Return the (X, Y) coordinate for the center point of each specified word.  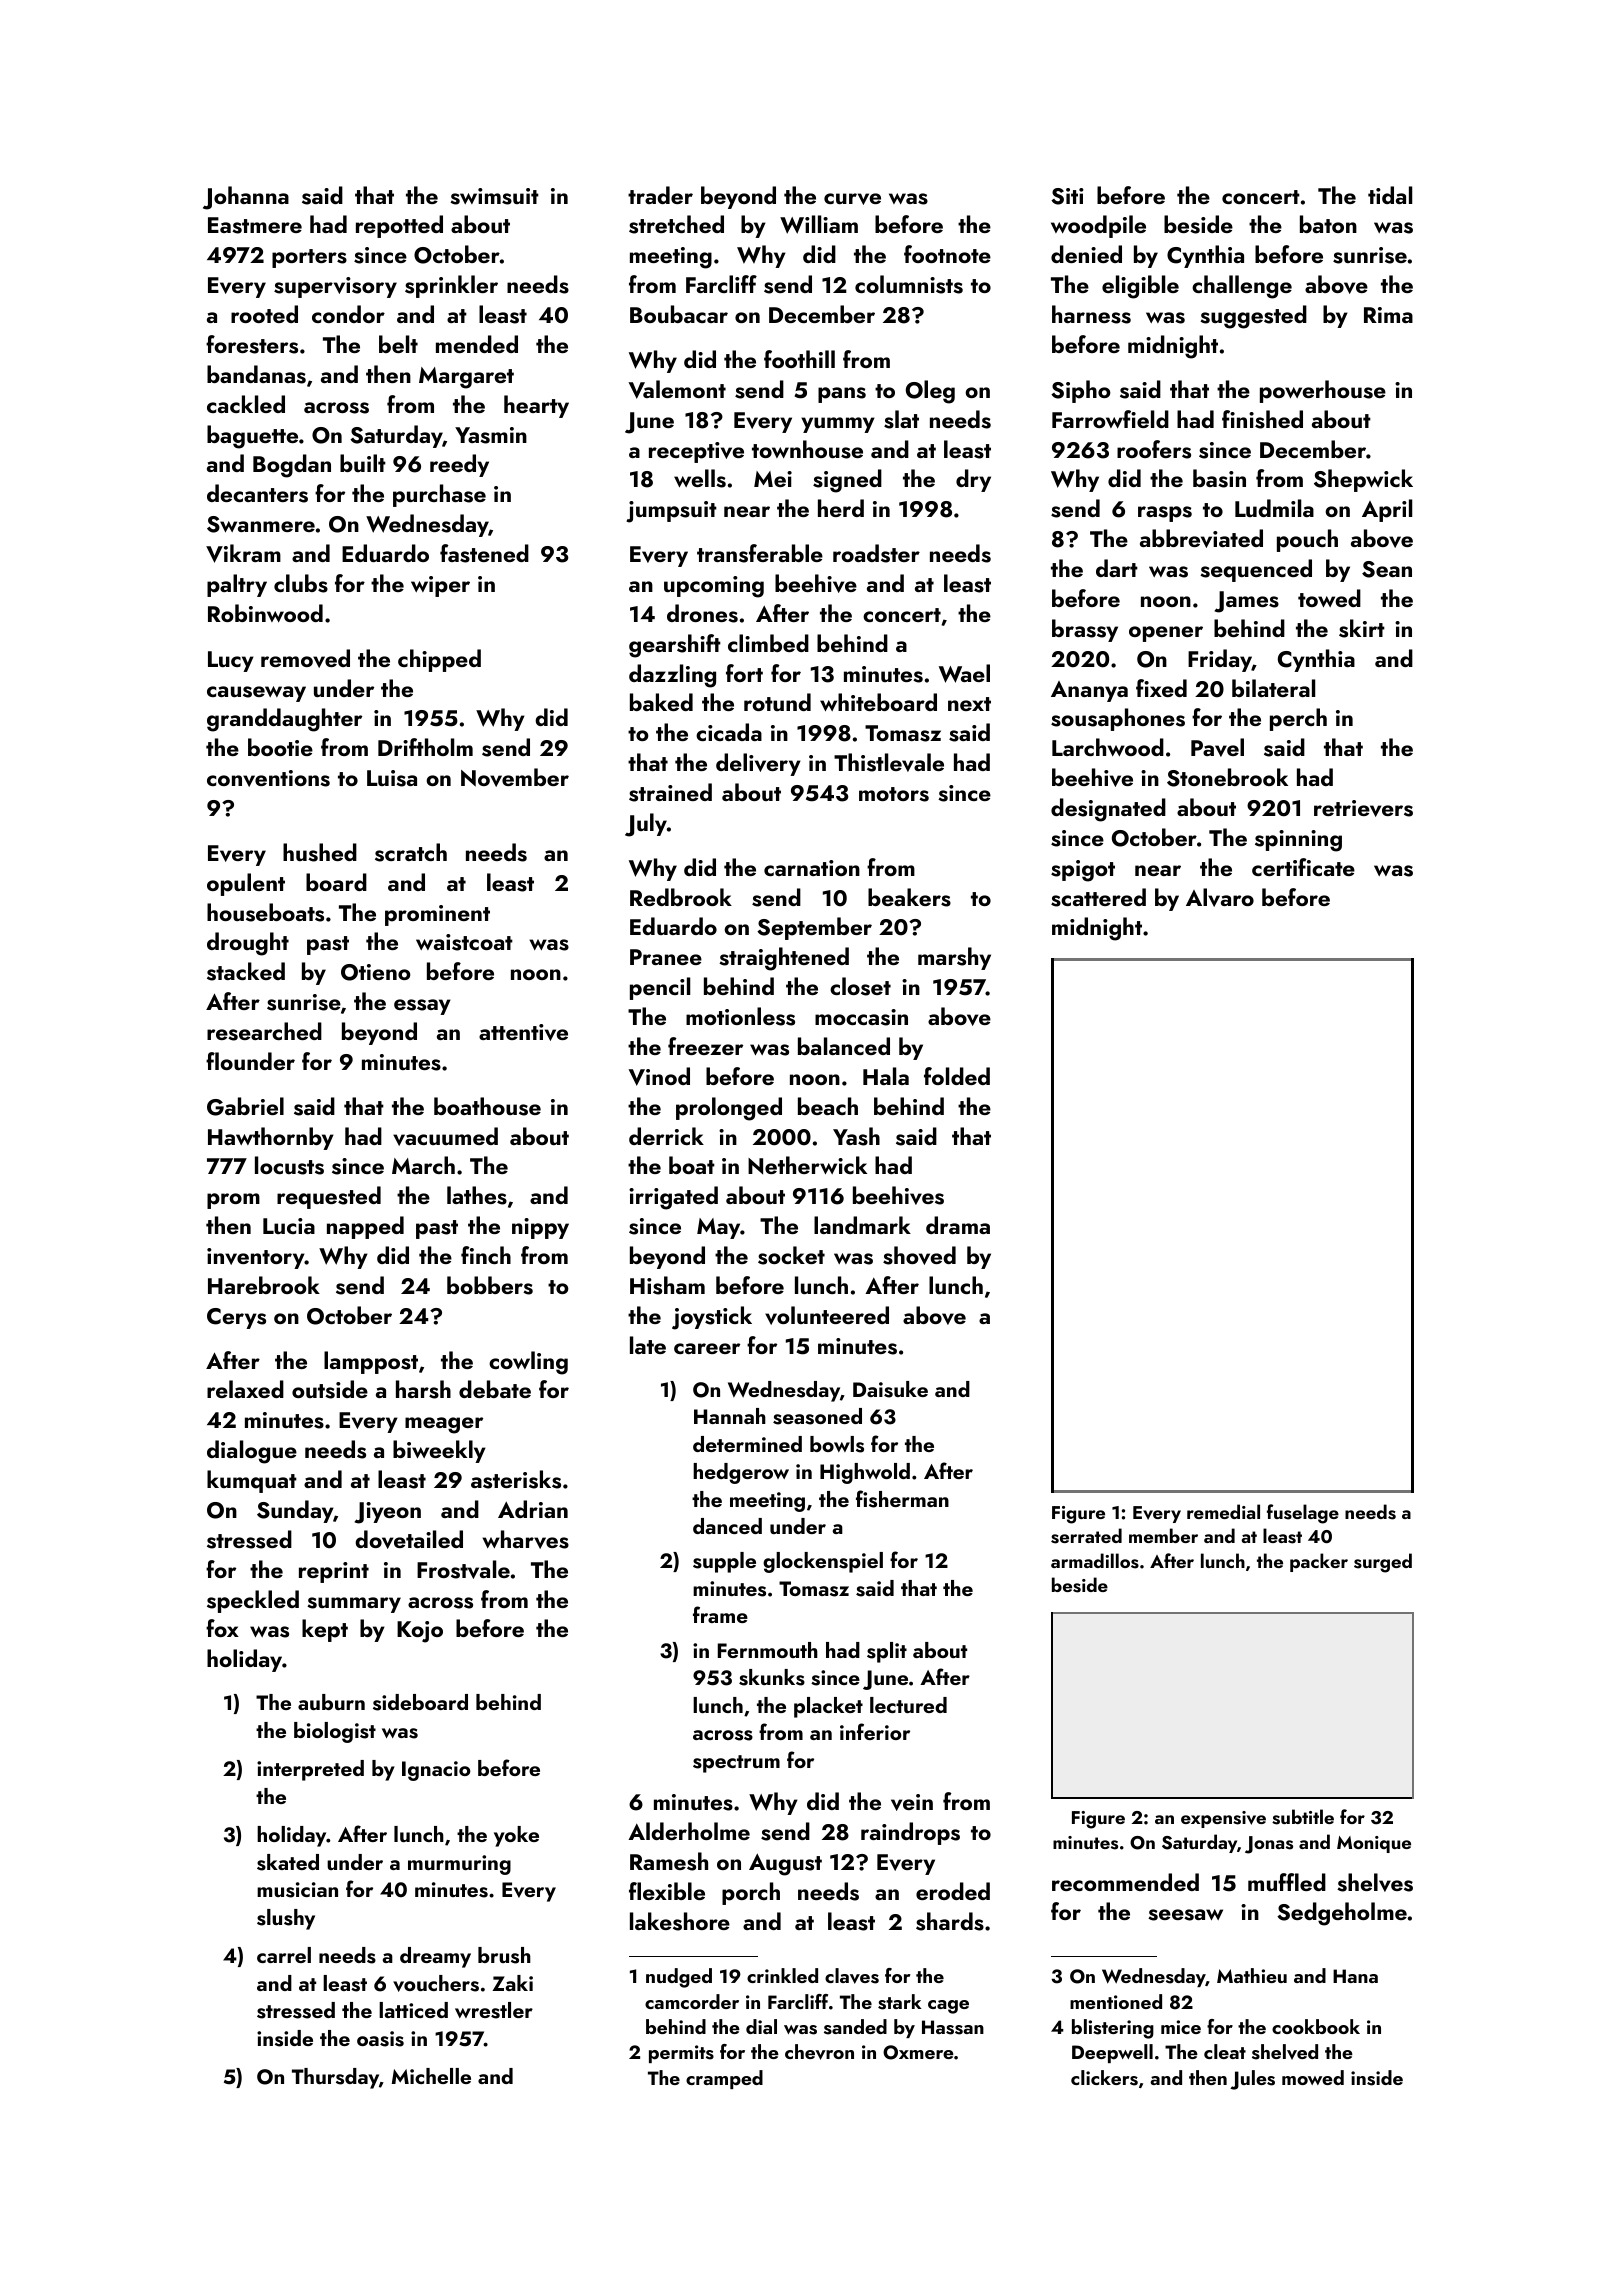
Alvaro (1220, 897)
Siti (1067, 196)
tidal (1390, 195)
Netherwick (807, 1165)
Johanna (246, 198)
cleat (1225, 2051)
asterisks (516, 1479)
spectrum (736, 1764)
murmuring (459, 1865)
